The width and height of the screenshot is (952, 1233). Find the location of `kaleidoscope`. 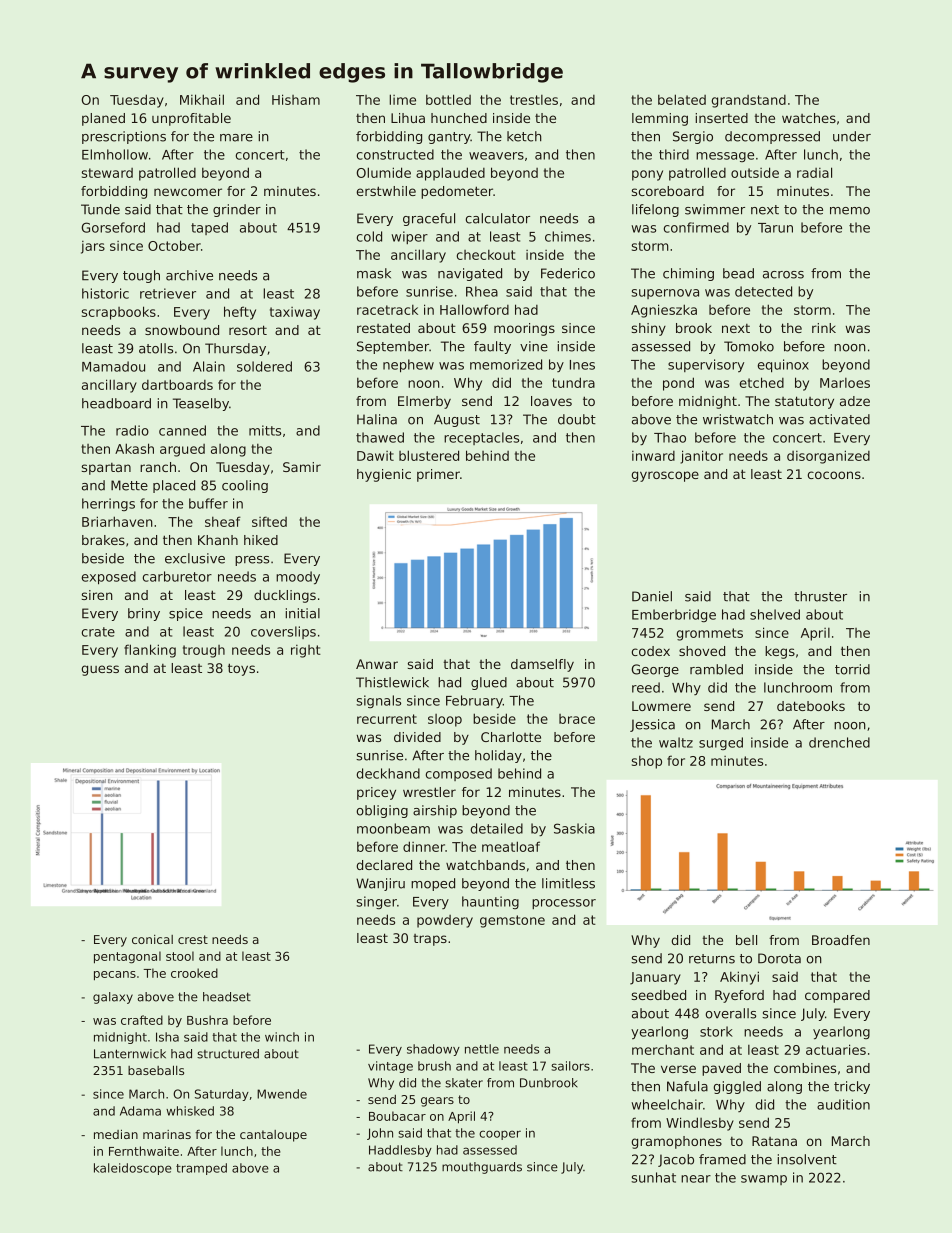

kaleidoscope is located at coordinates (133, 1169).
